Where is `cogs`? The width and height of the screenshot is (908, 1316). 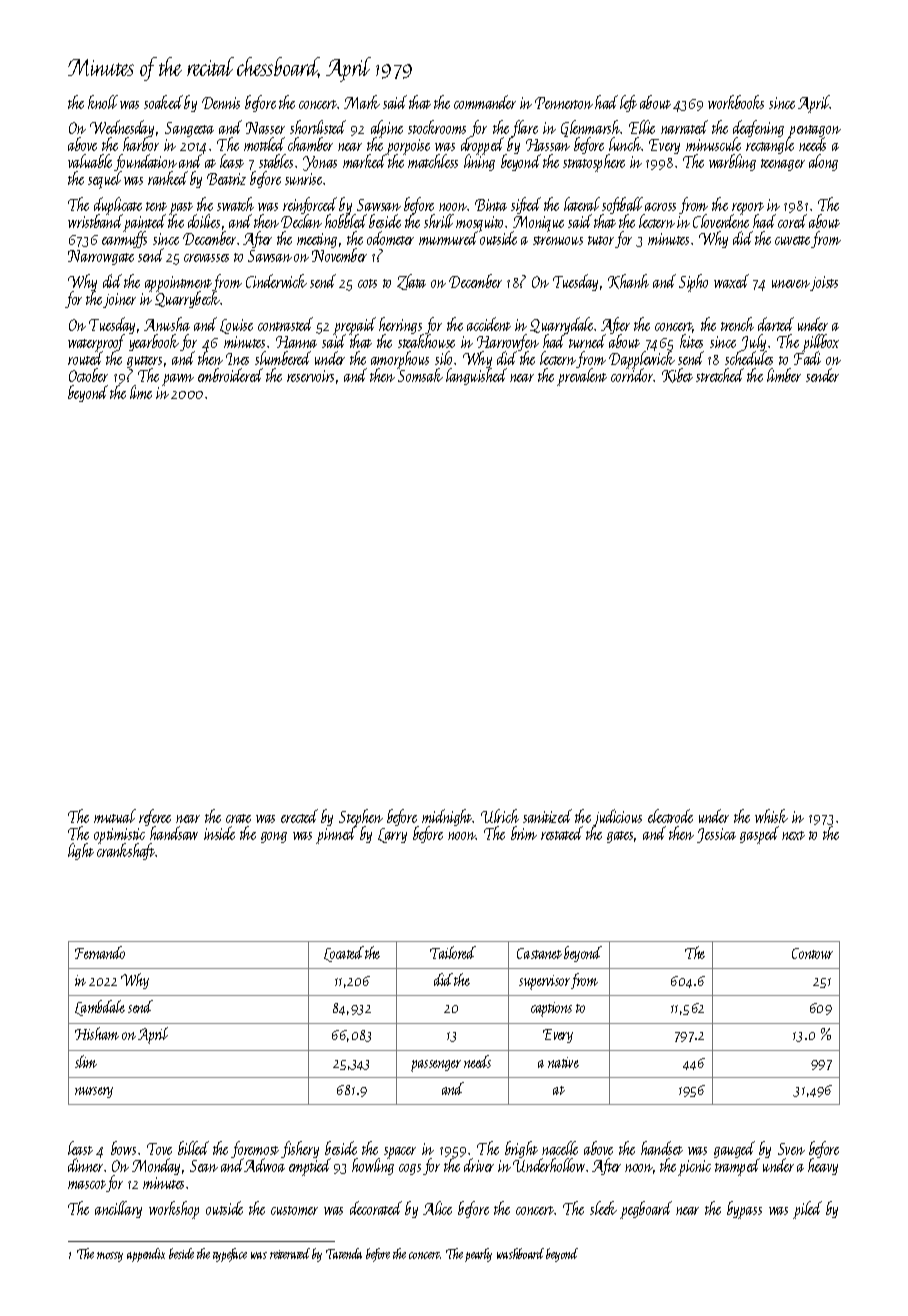 cogs is located at coordinates (410, 1169).
